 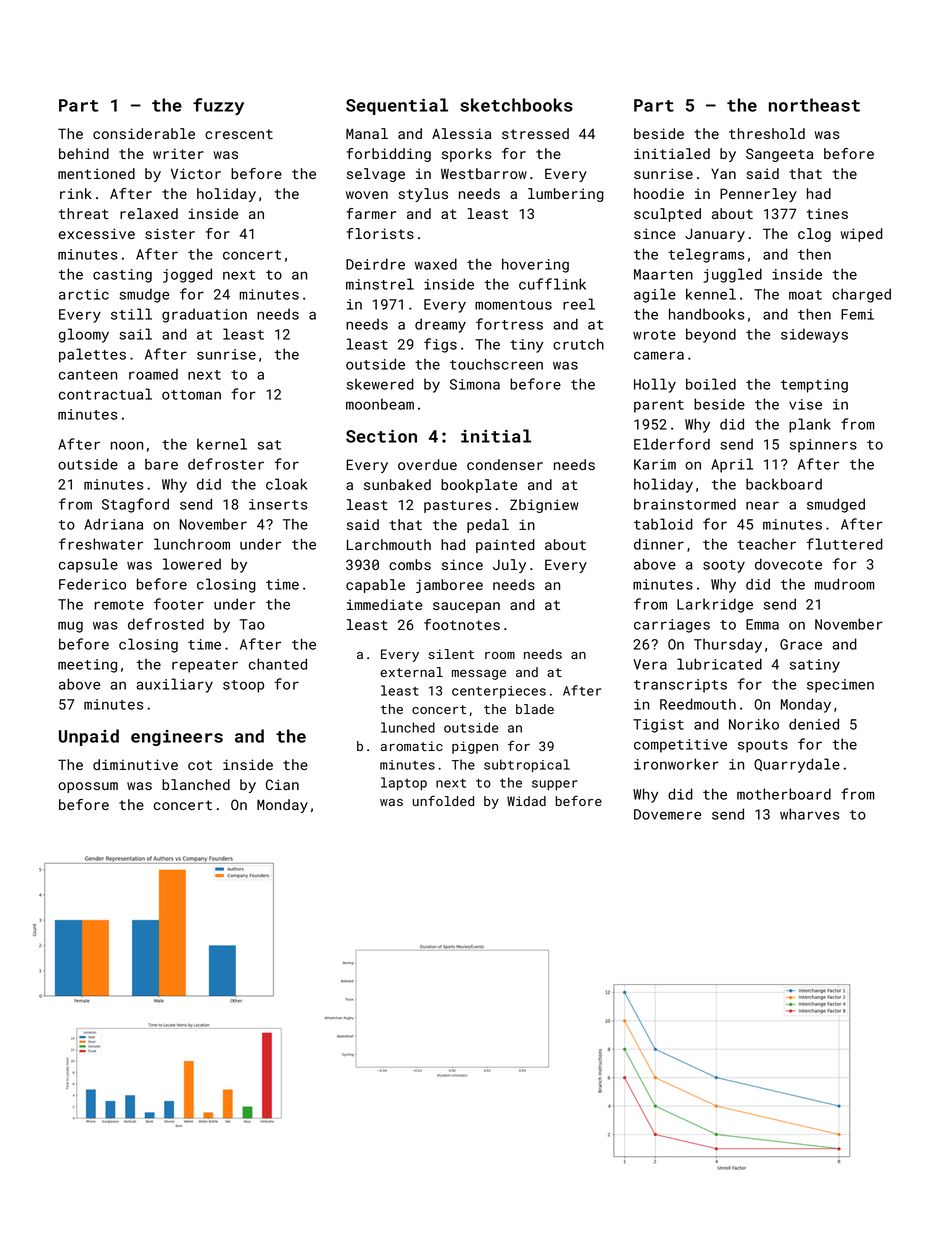 What do you see at coordinates (526, 801) in the document?
I see `Widad` at bounding box center [526, 801].
